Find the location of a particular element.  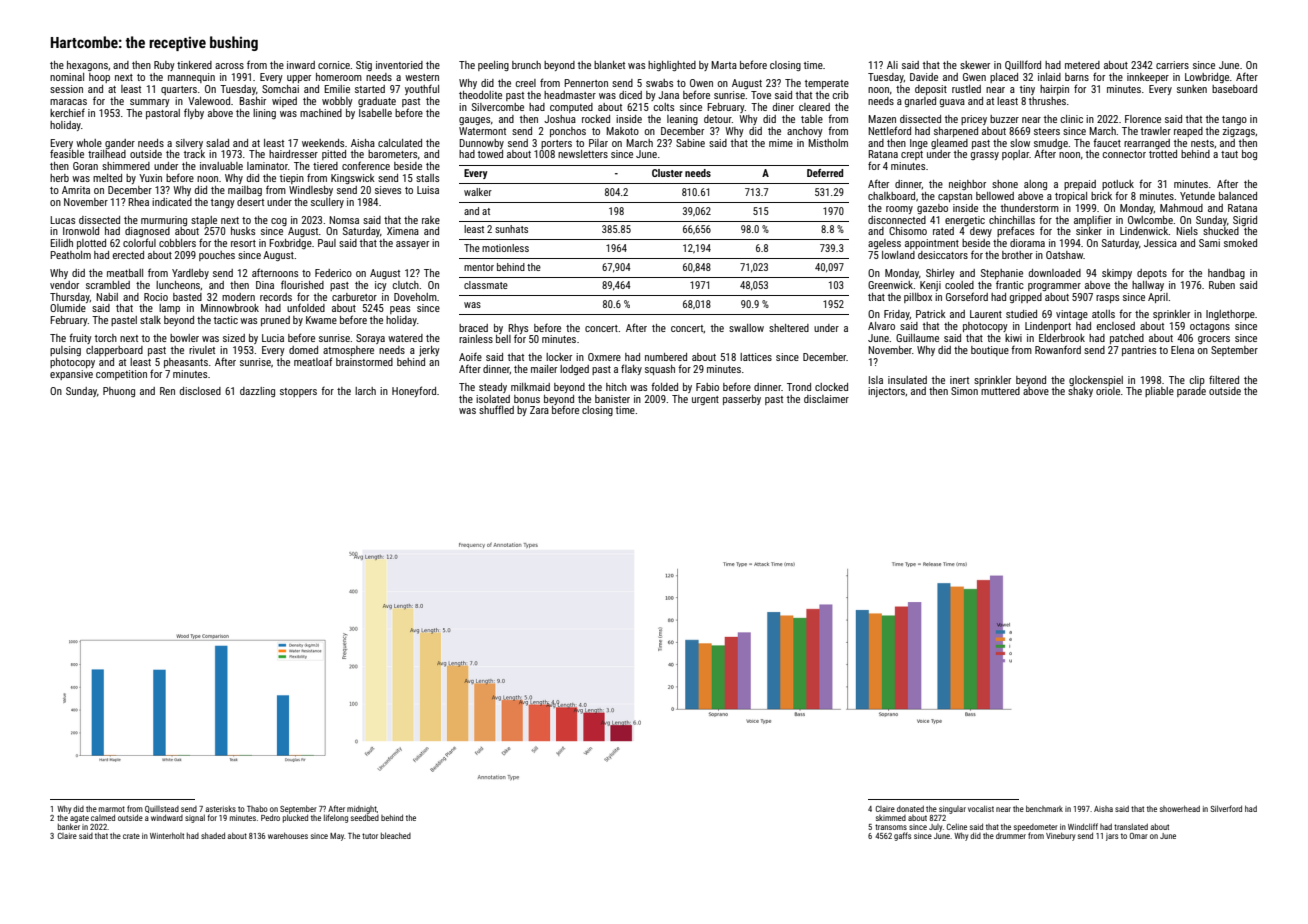

urgent is located at coordinates (705, 400).
